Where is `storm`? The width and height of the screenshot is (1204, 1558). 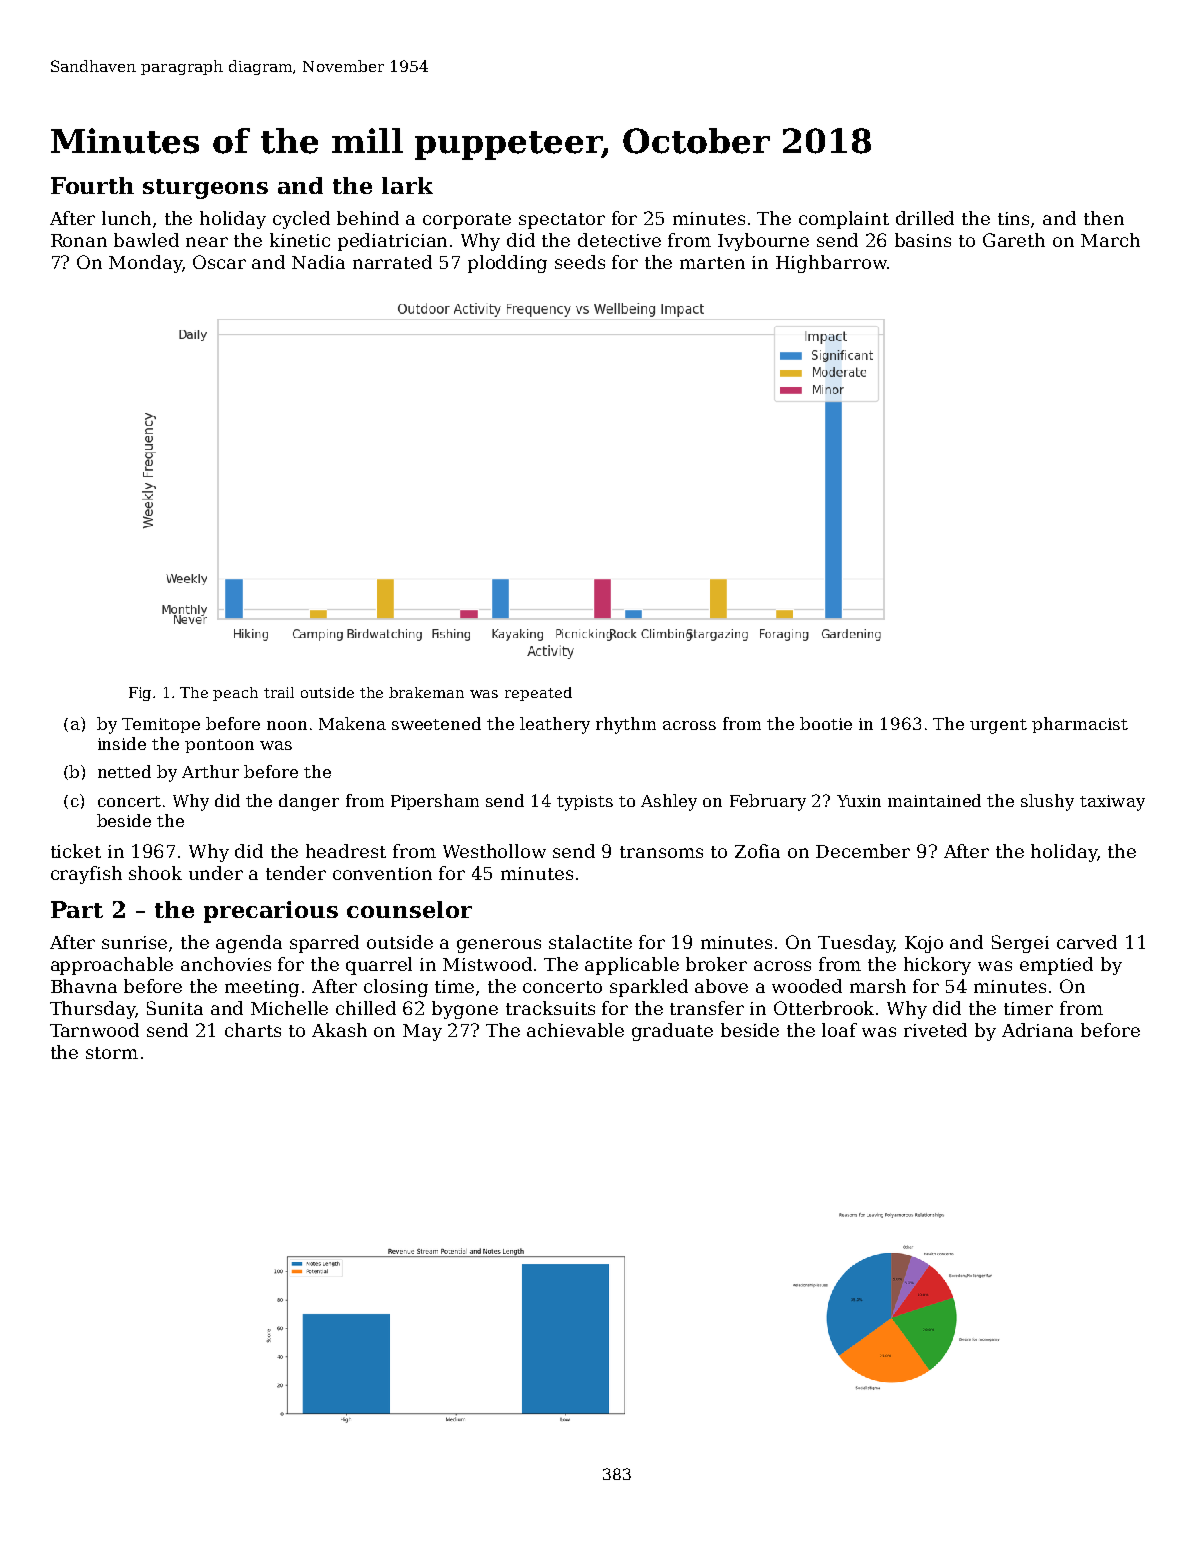 storm is located at coordinates (112, 1053).
